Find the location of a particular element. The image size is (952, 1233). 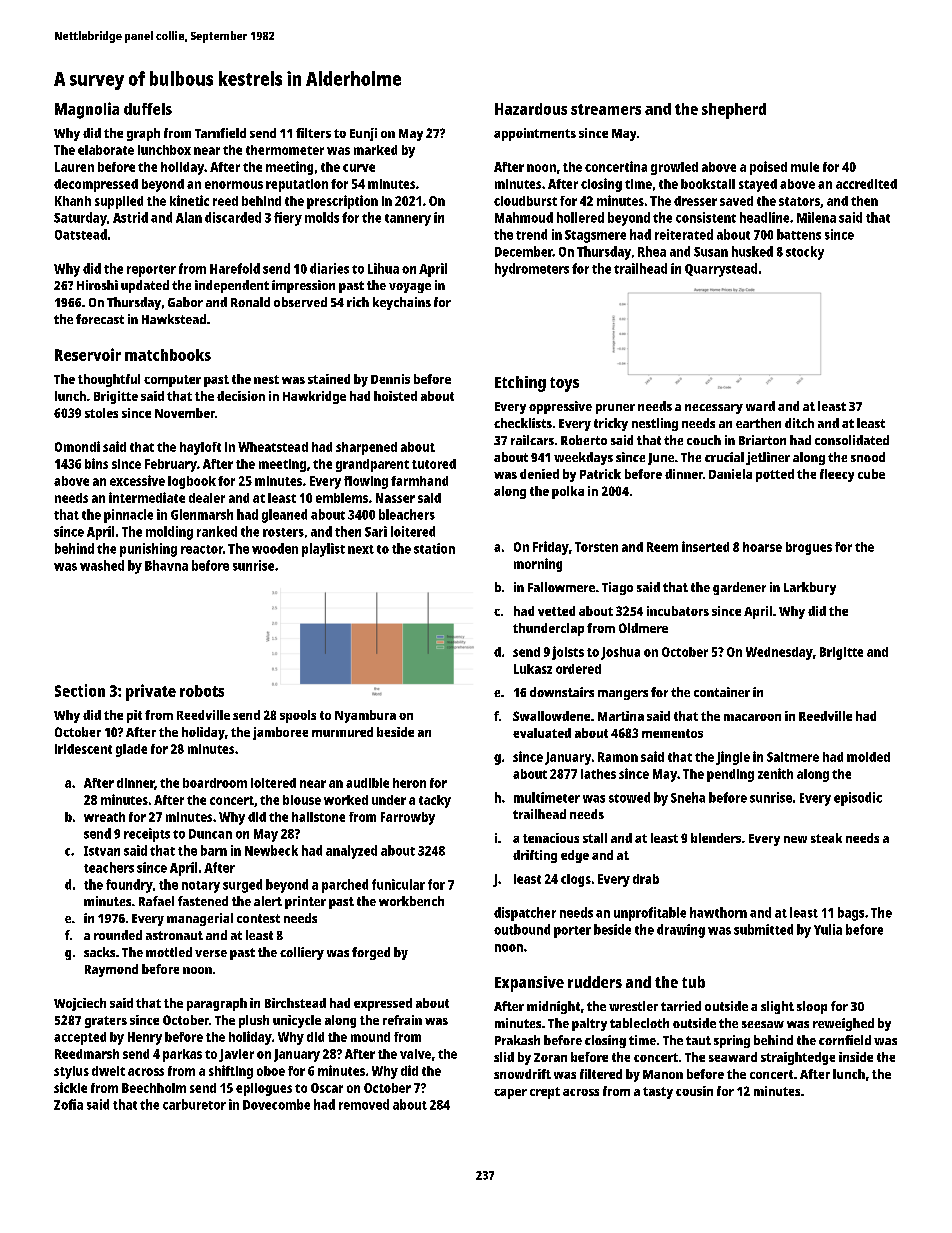

ditch is located at coordinates (799, 423).
